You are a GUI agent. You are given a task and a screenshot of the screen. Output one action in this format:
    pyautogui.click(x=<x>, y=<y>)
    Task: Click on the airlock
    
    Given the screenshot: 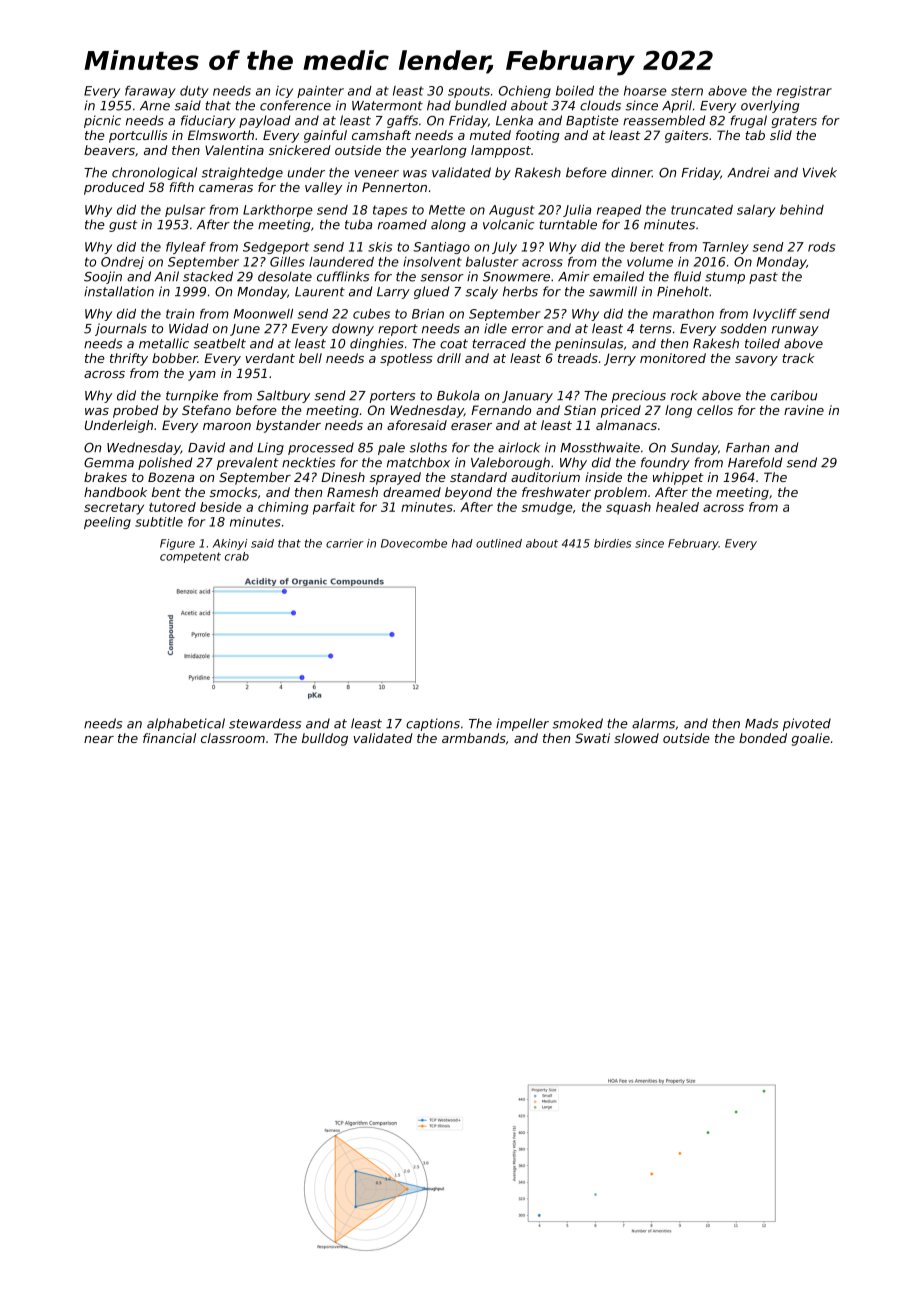 What is the action you would take?
    pyautogui.click(x=519, y=447)
